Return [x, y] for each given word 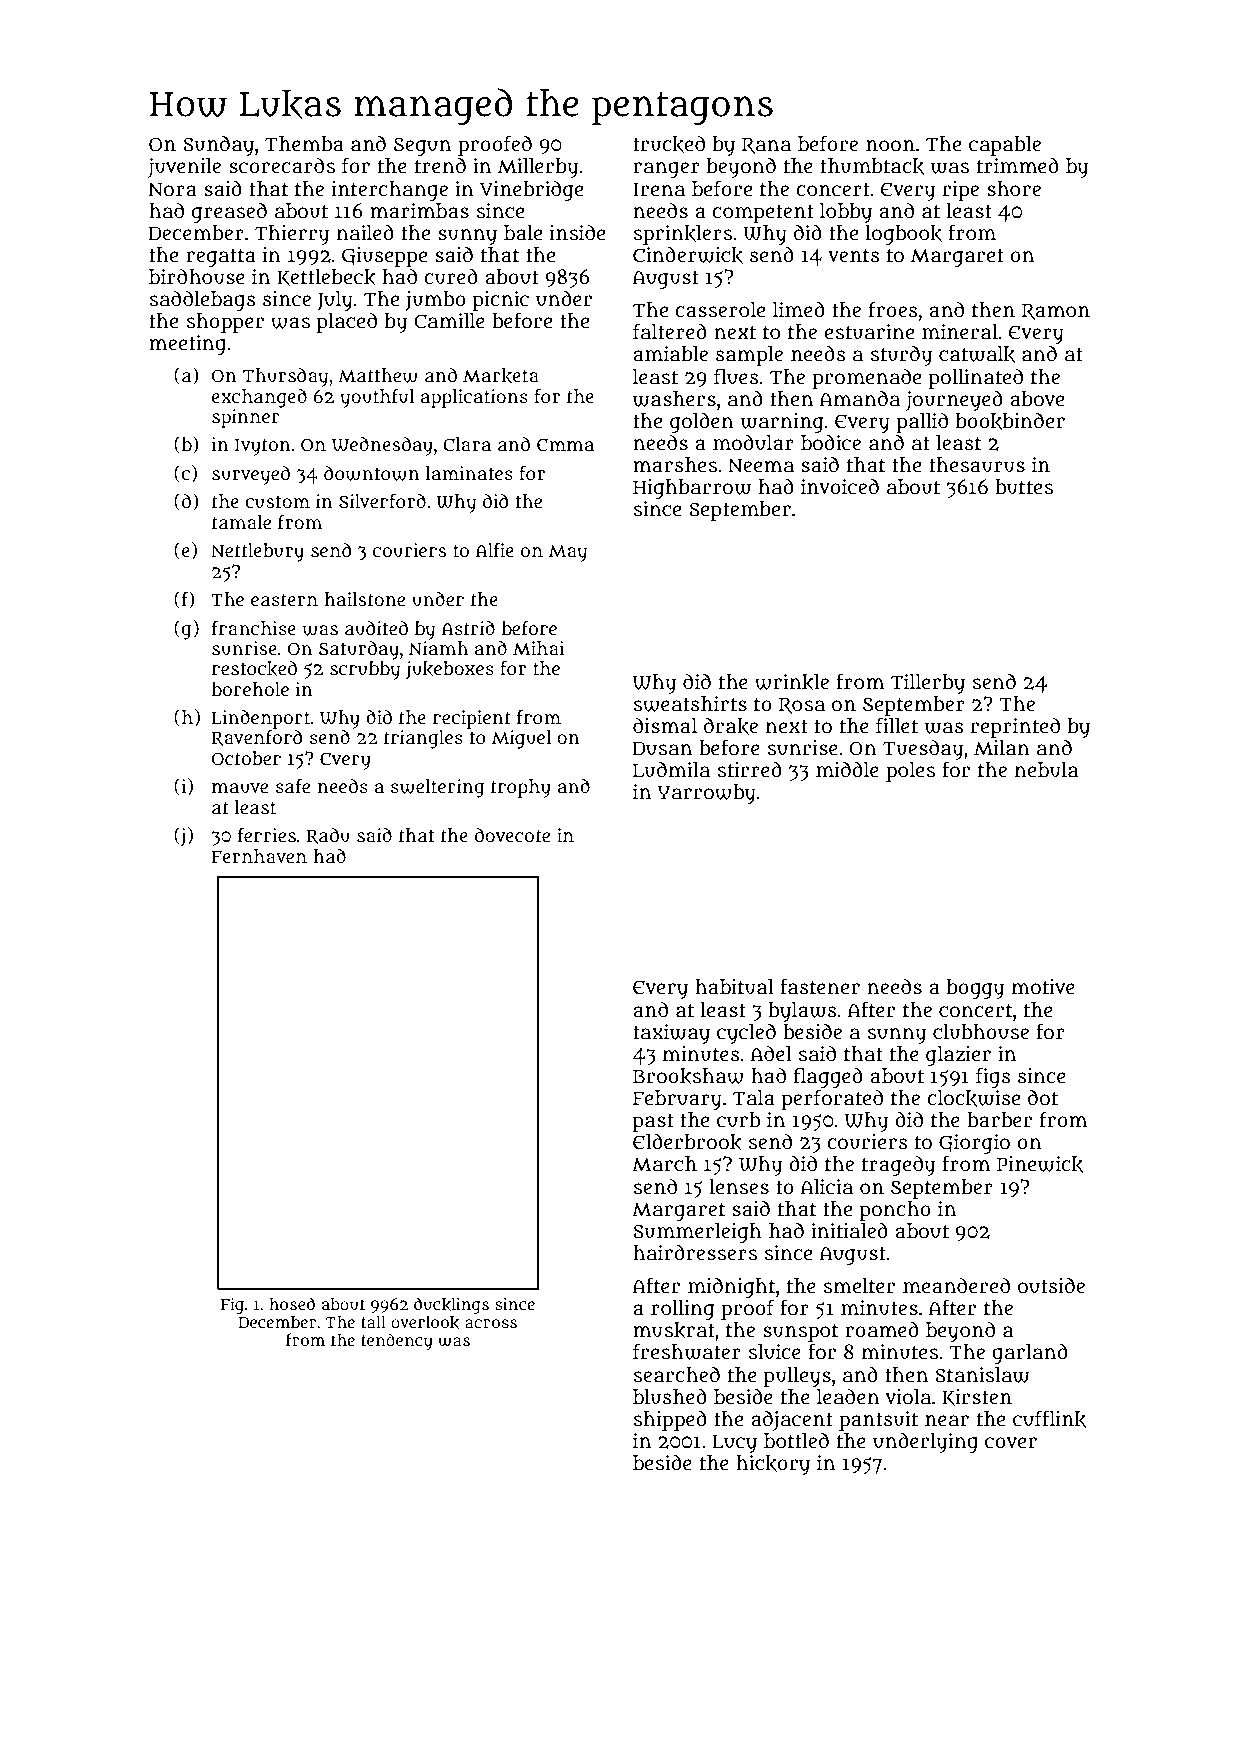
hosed [292, 1303]
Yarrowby [707, 794]
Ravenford [257, 738]
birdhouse [197, 277]
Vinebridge [531, 191]
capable [1005, 146]
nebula [1046, 770]
